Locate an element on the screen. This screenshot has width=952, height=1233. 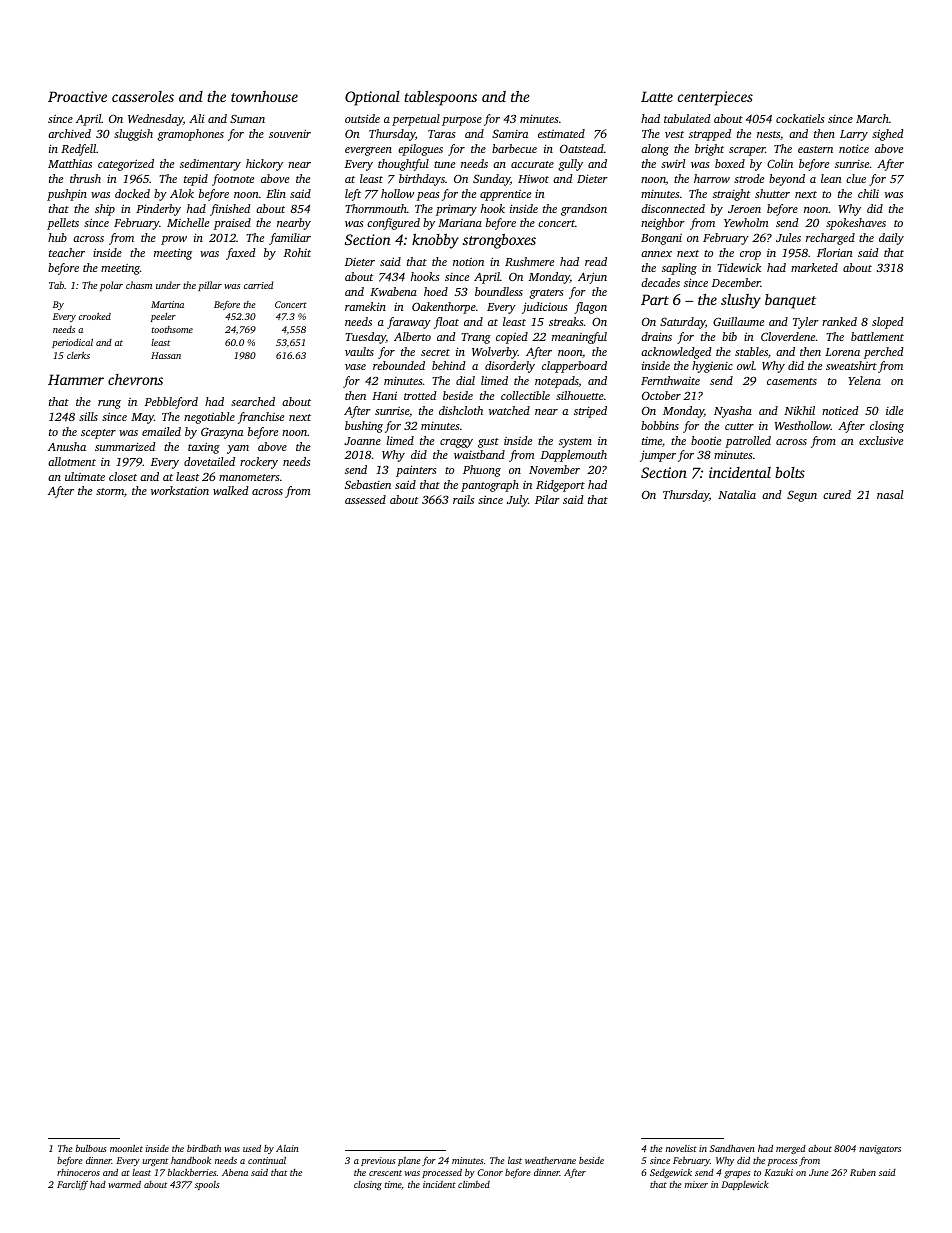
storm is located at coordinates (110, 491).
